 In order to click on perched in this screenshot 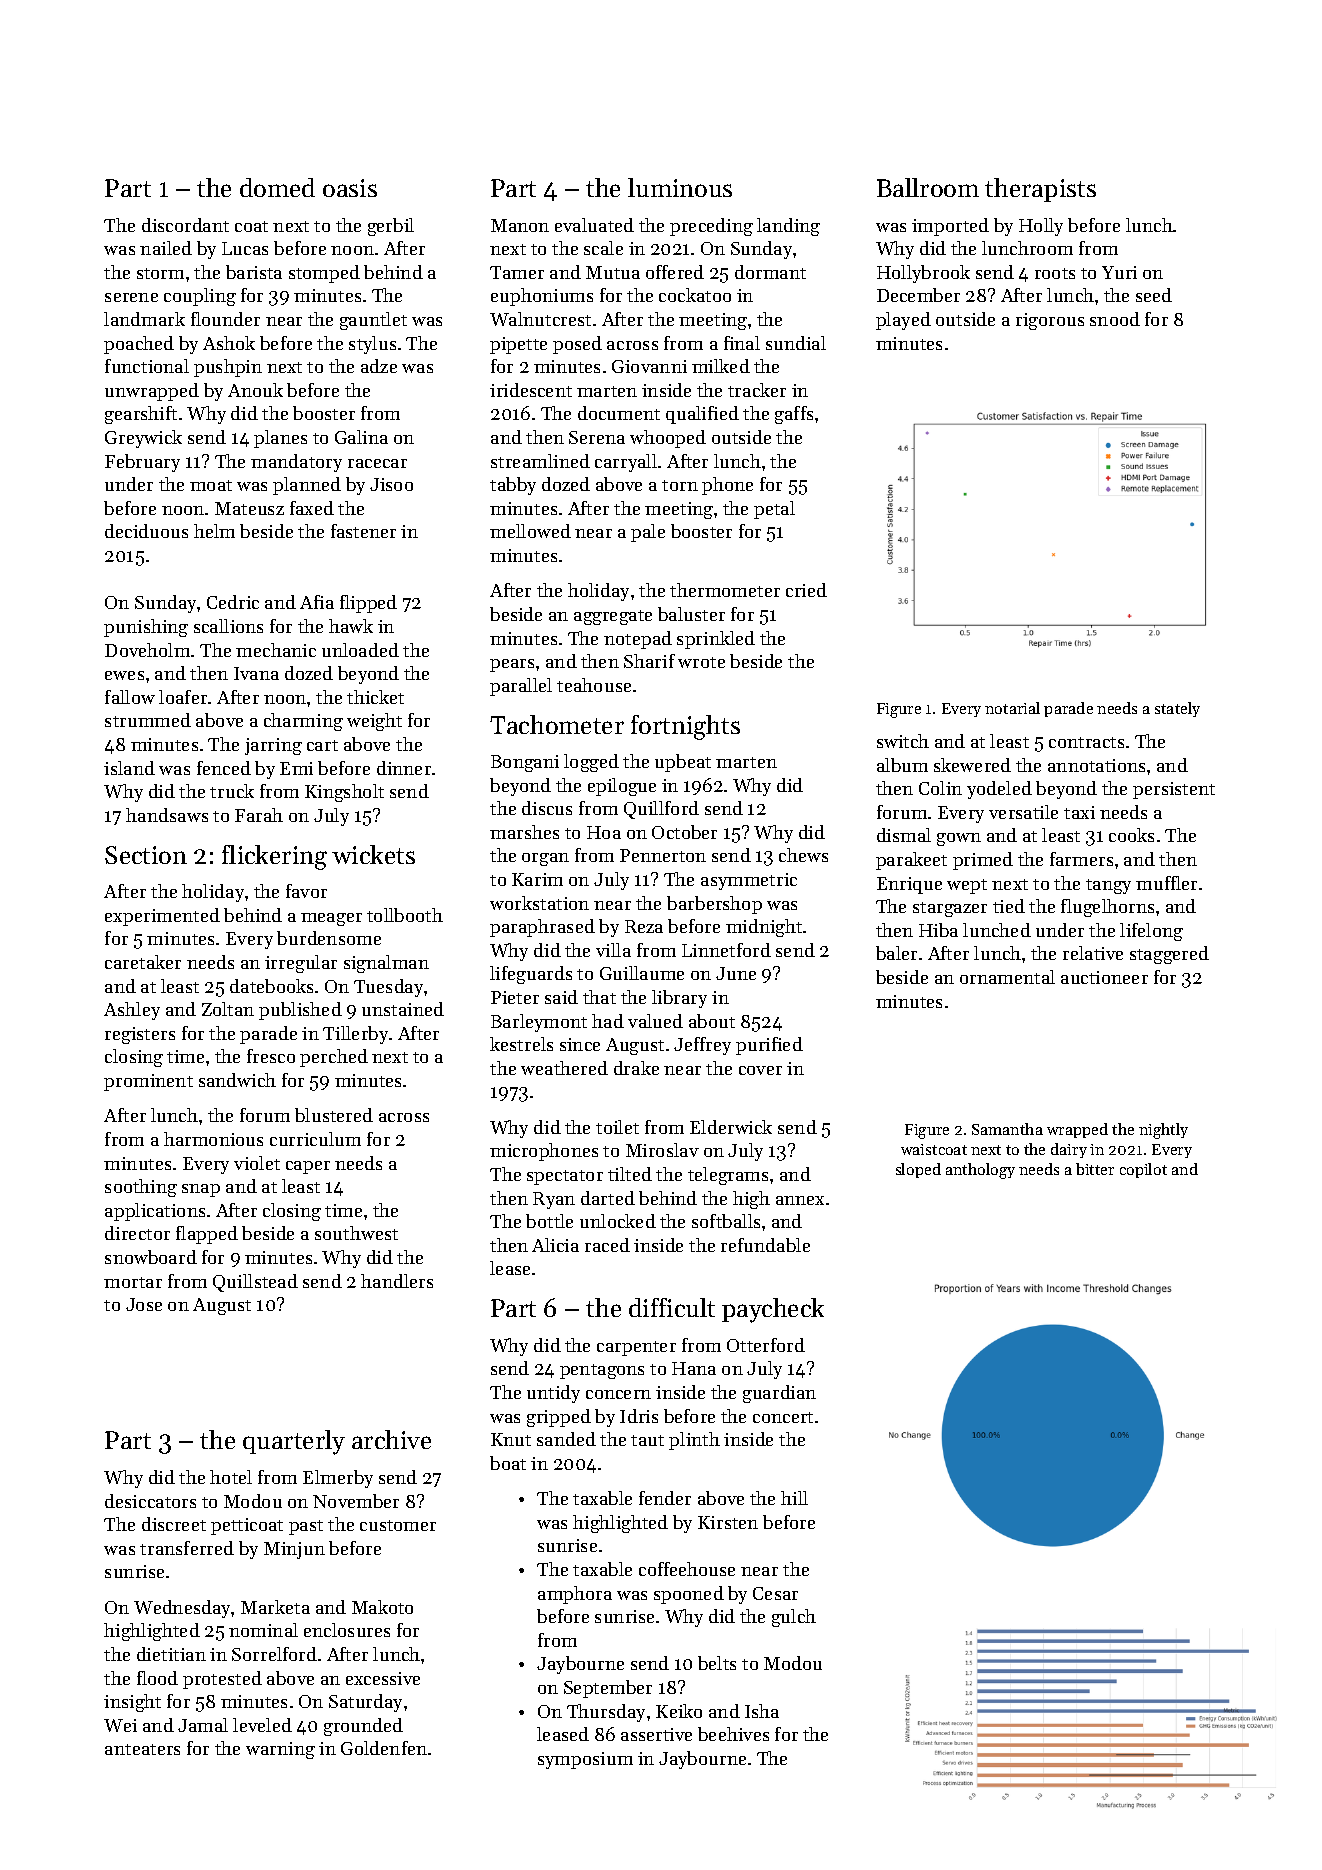, I will do `click(334, 1058)`.
